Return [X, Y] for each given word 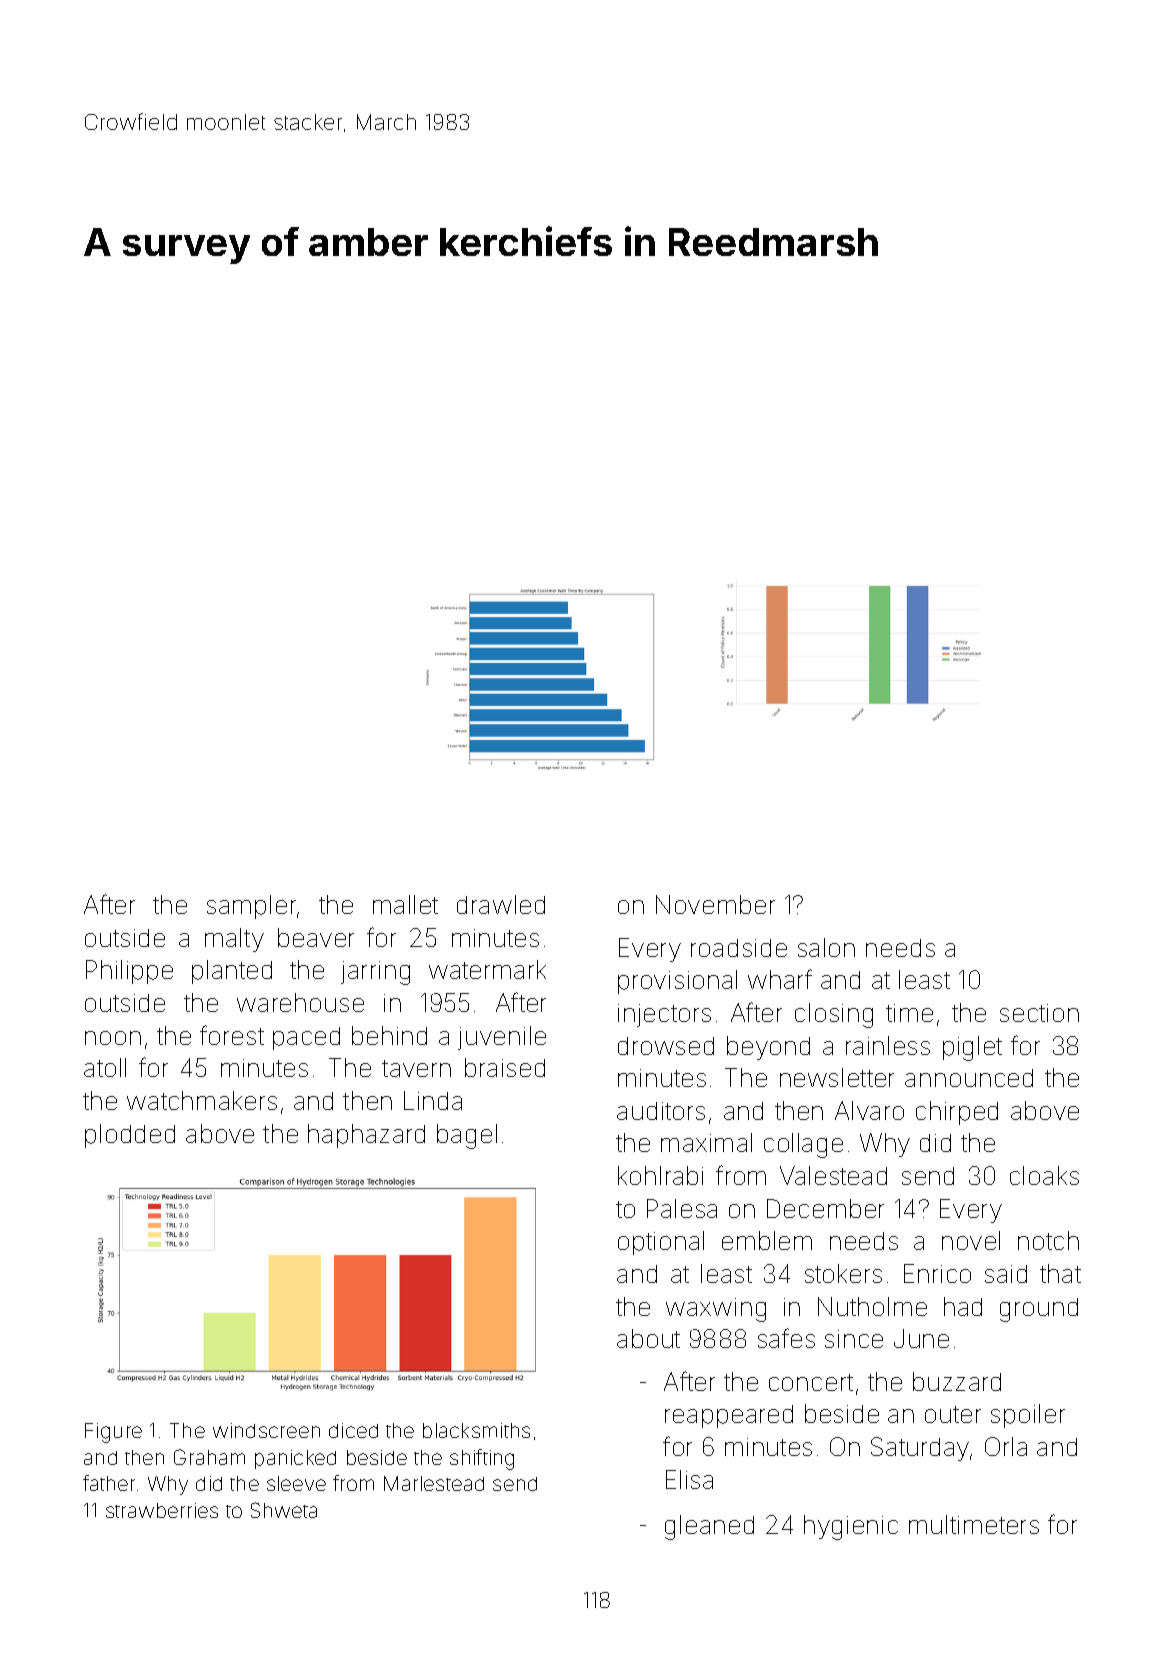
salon [826, 947]
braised [505, 1067]
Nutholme [872, 1306]
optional [661, 1243]
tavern [416, 1068]
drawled [501, 904]
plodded [130, 1136]
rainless [888, 1045]
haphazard [366, 1136]
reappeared [729, 1416]
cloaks [1044, 1175]
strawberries [162, 1510]
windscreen [266, 1430]
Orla [1006, 1446]
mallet [405, 904]
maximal [706, 1142]
